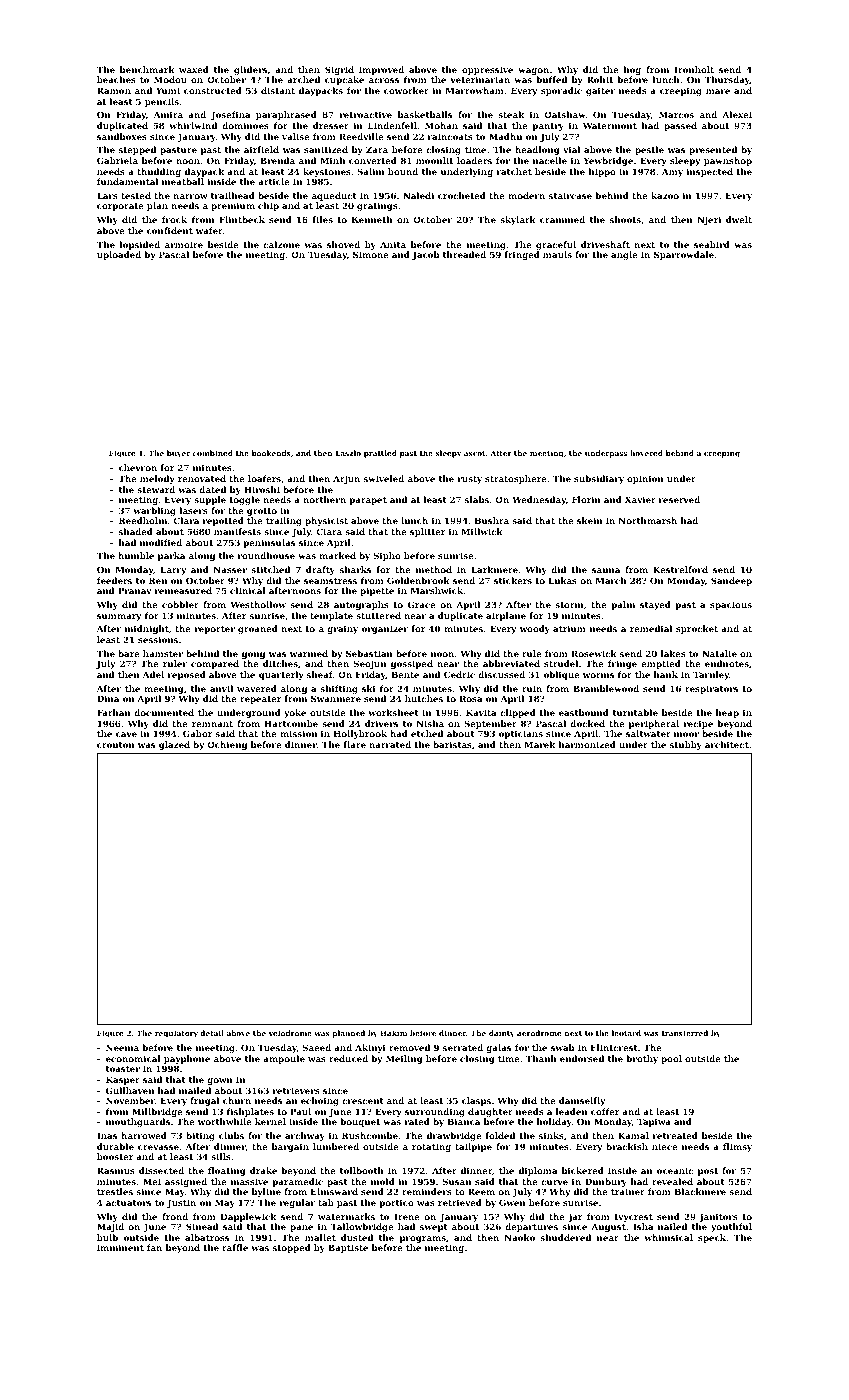 Image resolution: width=849 pixels, height=1400 pixels. Describe the element at coordinates (668, 1237) in the document. I see `whimsical` at that location.
